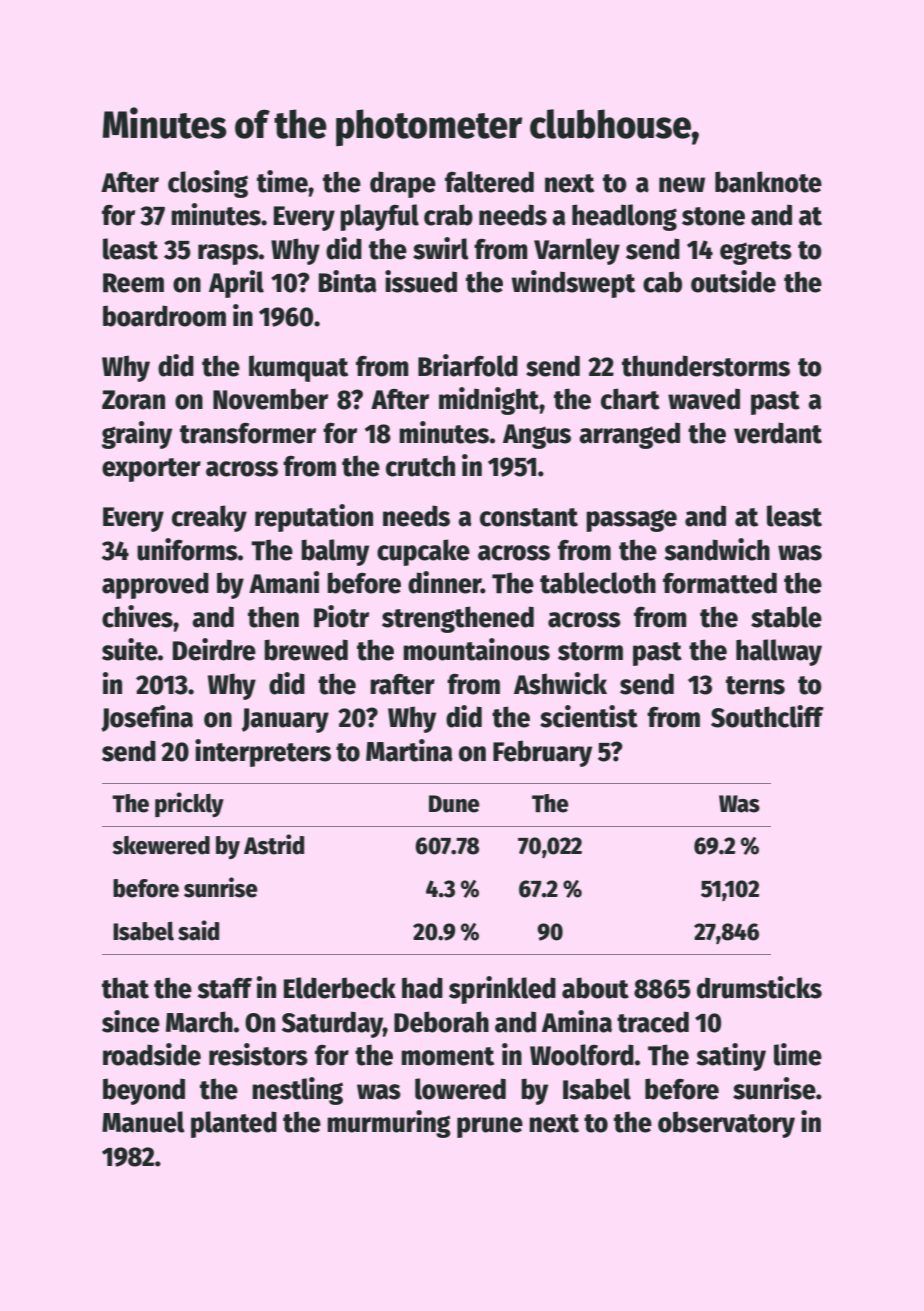 This page has height=1311, width=924. Describe the element at coordinates (630, 399) in the page. I see `chart` at that location.
